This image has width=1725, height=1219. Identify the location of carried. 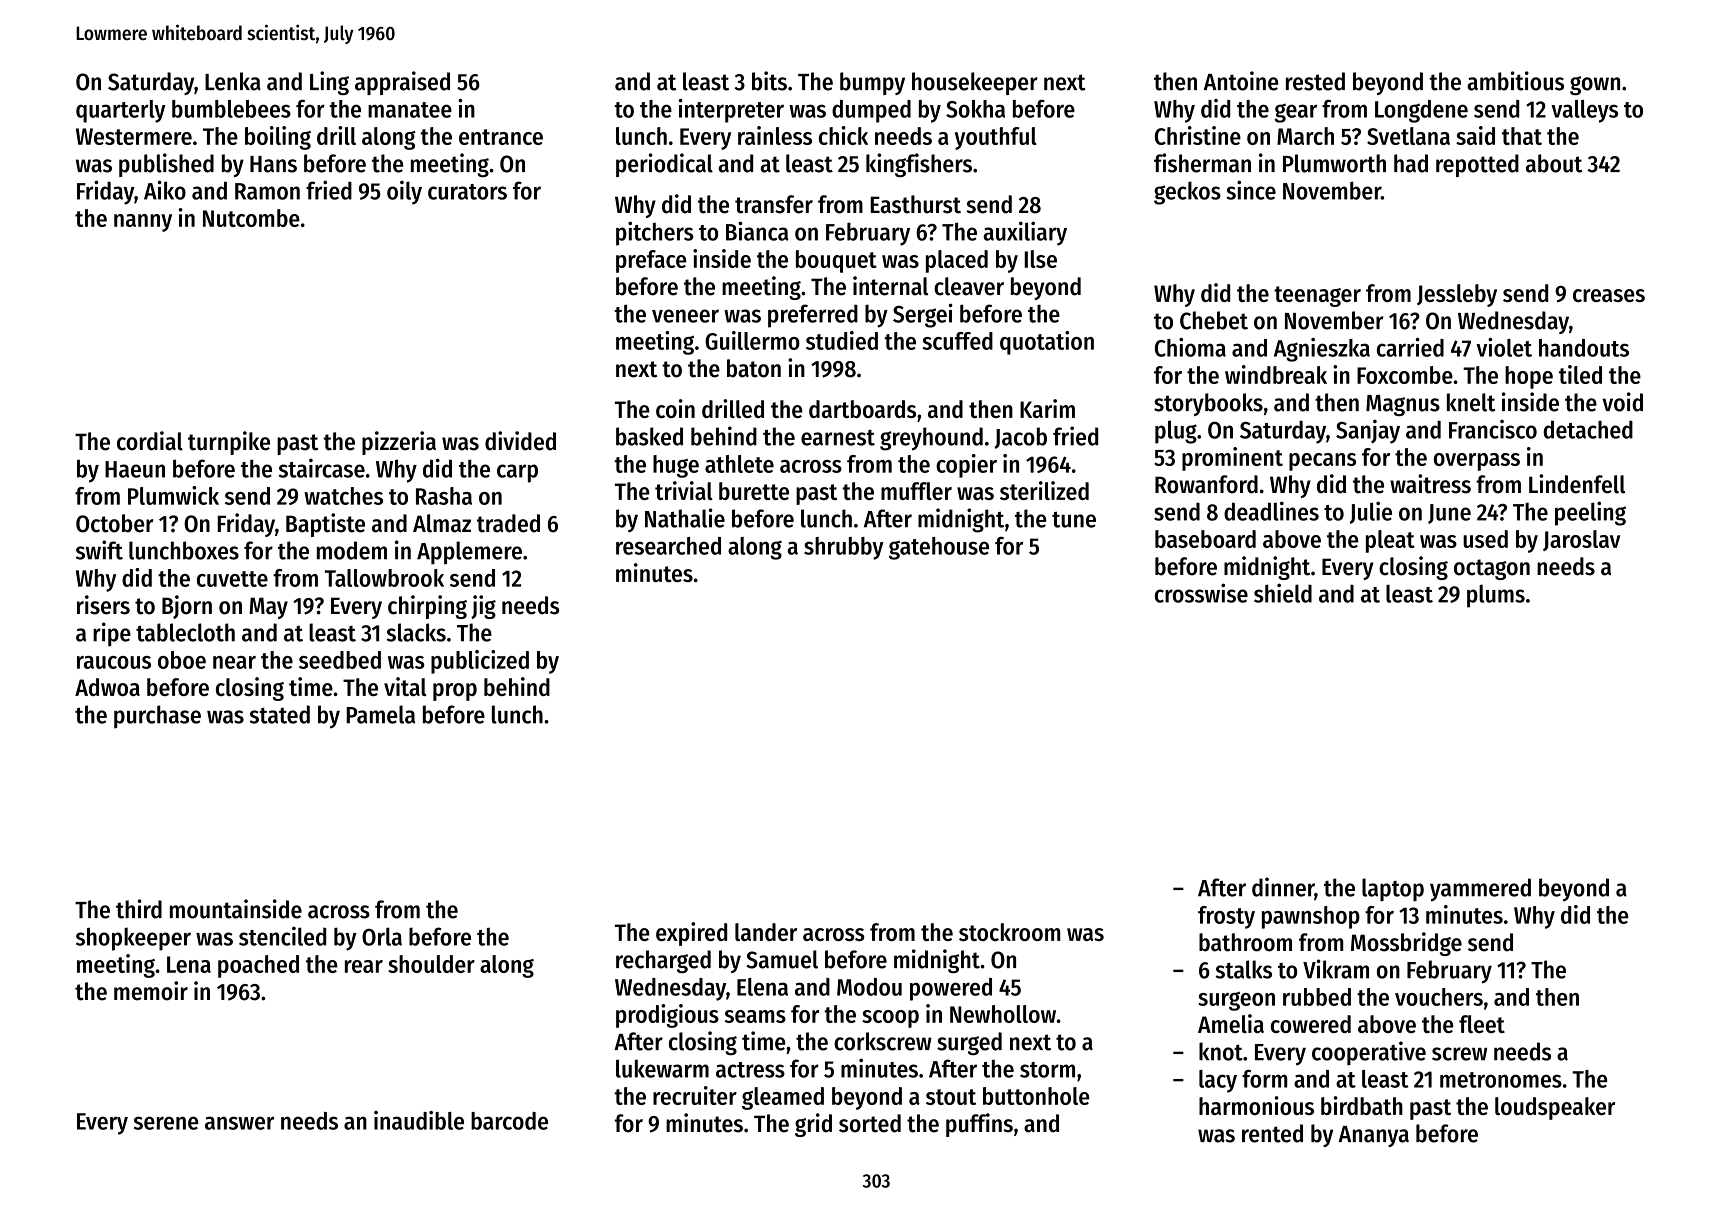
(1410, 347).
